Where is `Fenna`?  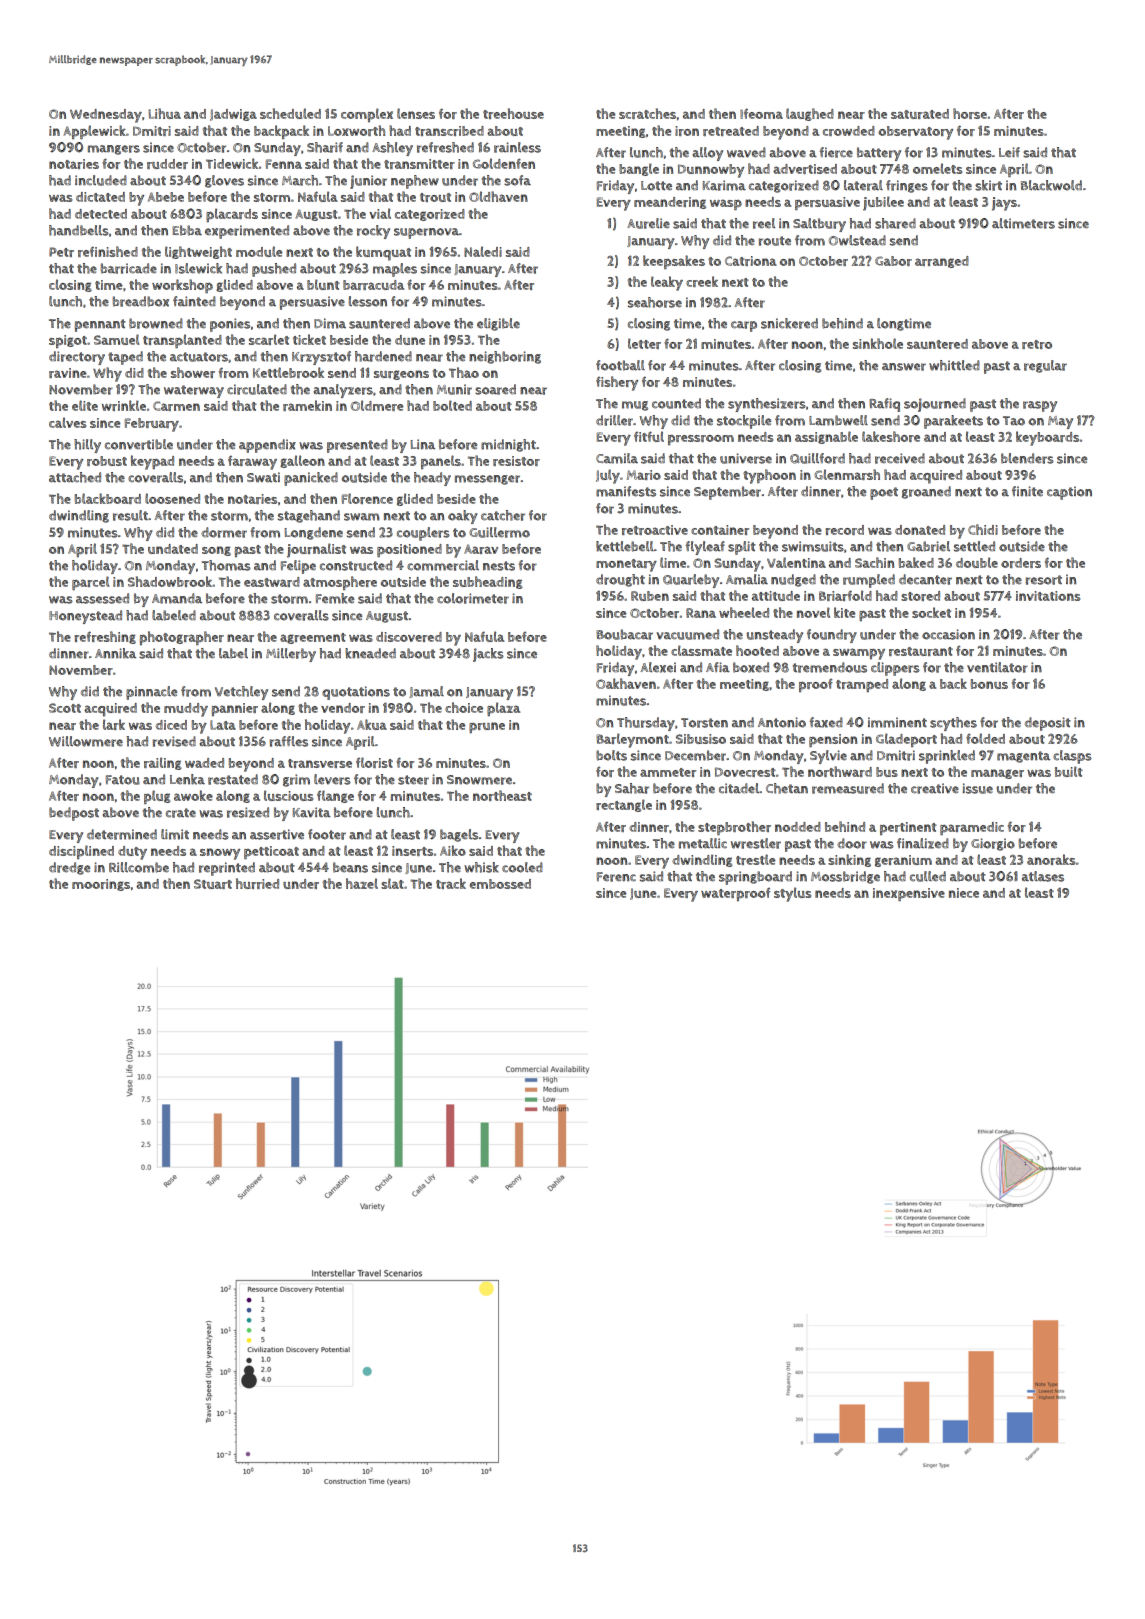
Fenna is located at coordinates (284, 164).
